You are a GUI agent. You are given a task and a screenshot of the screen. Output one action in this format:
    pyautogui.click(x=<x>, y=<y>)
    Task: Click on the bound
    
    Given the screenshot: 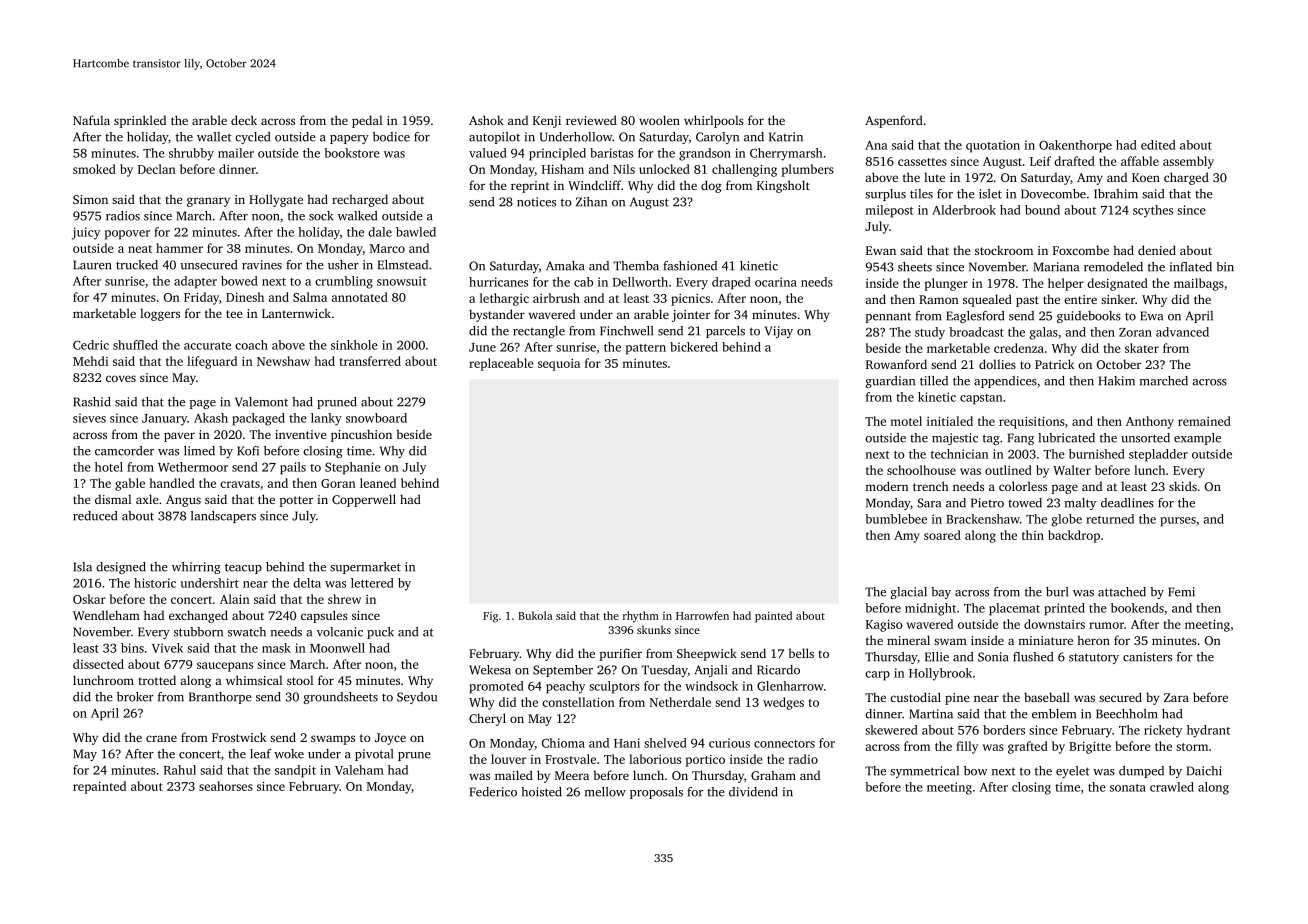 What is the action you would take?
    pyautogui.click(x=1042, y=210)
